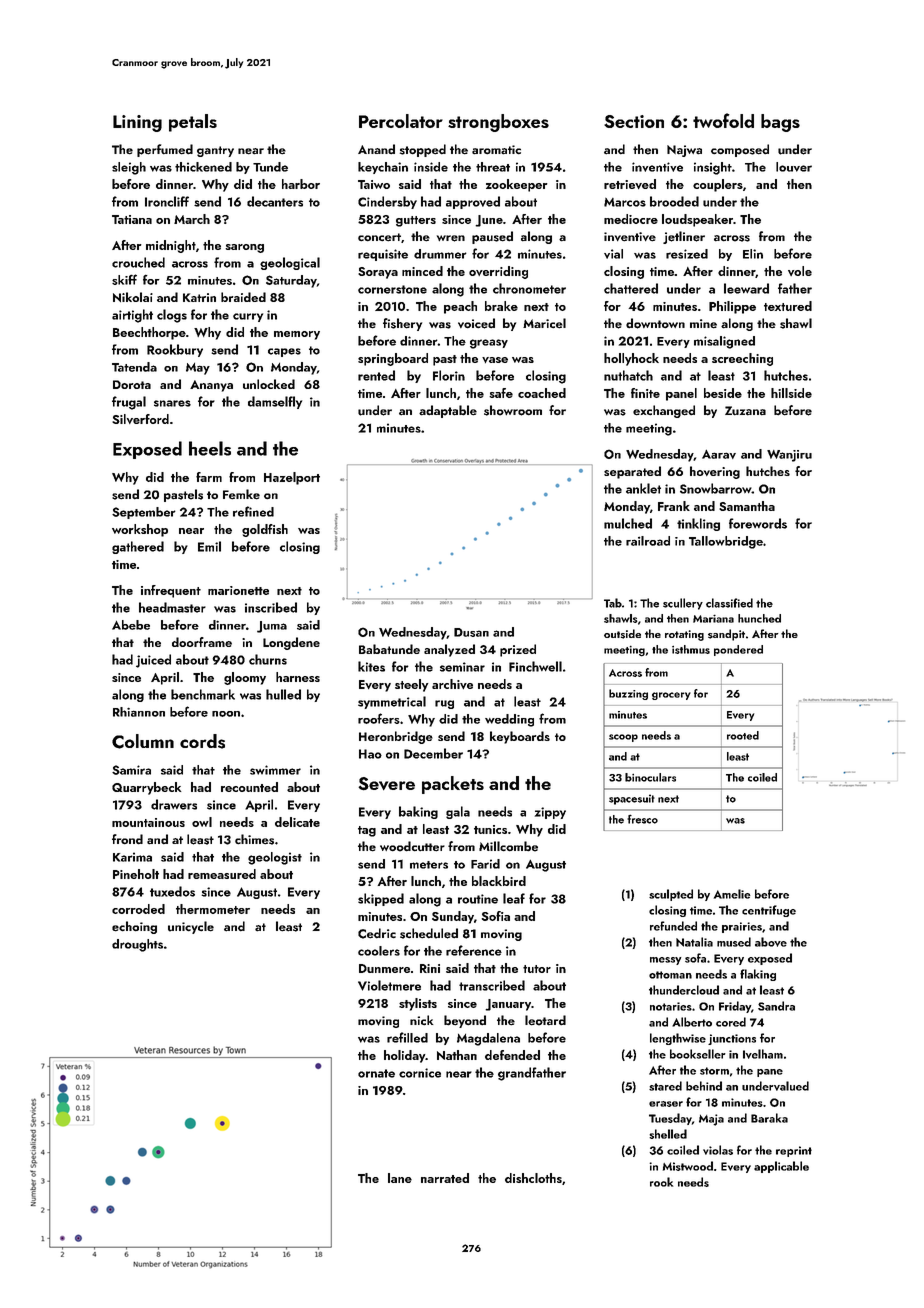 This image has width=924, height=1308. I want to click on Dunmere, so click(384, 968).
